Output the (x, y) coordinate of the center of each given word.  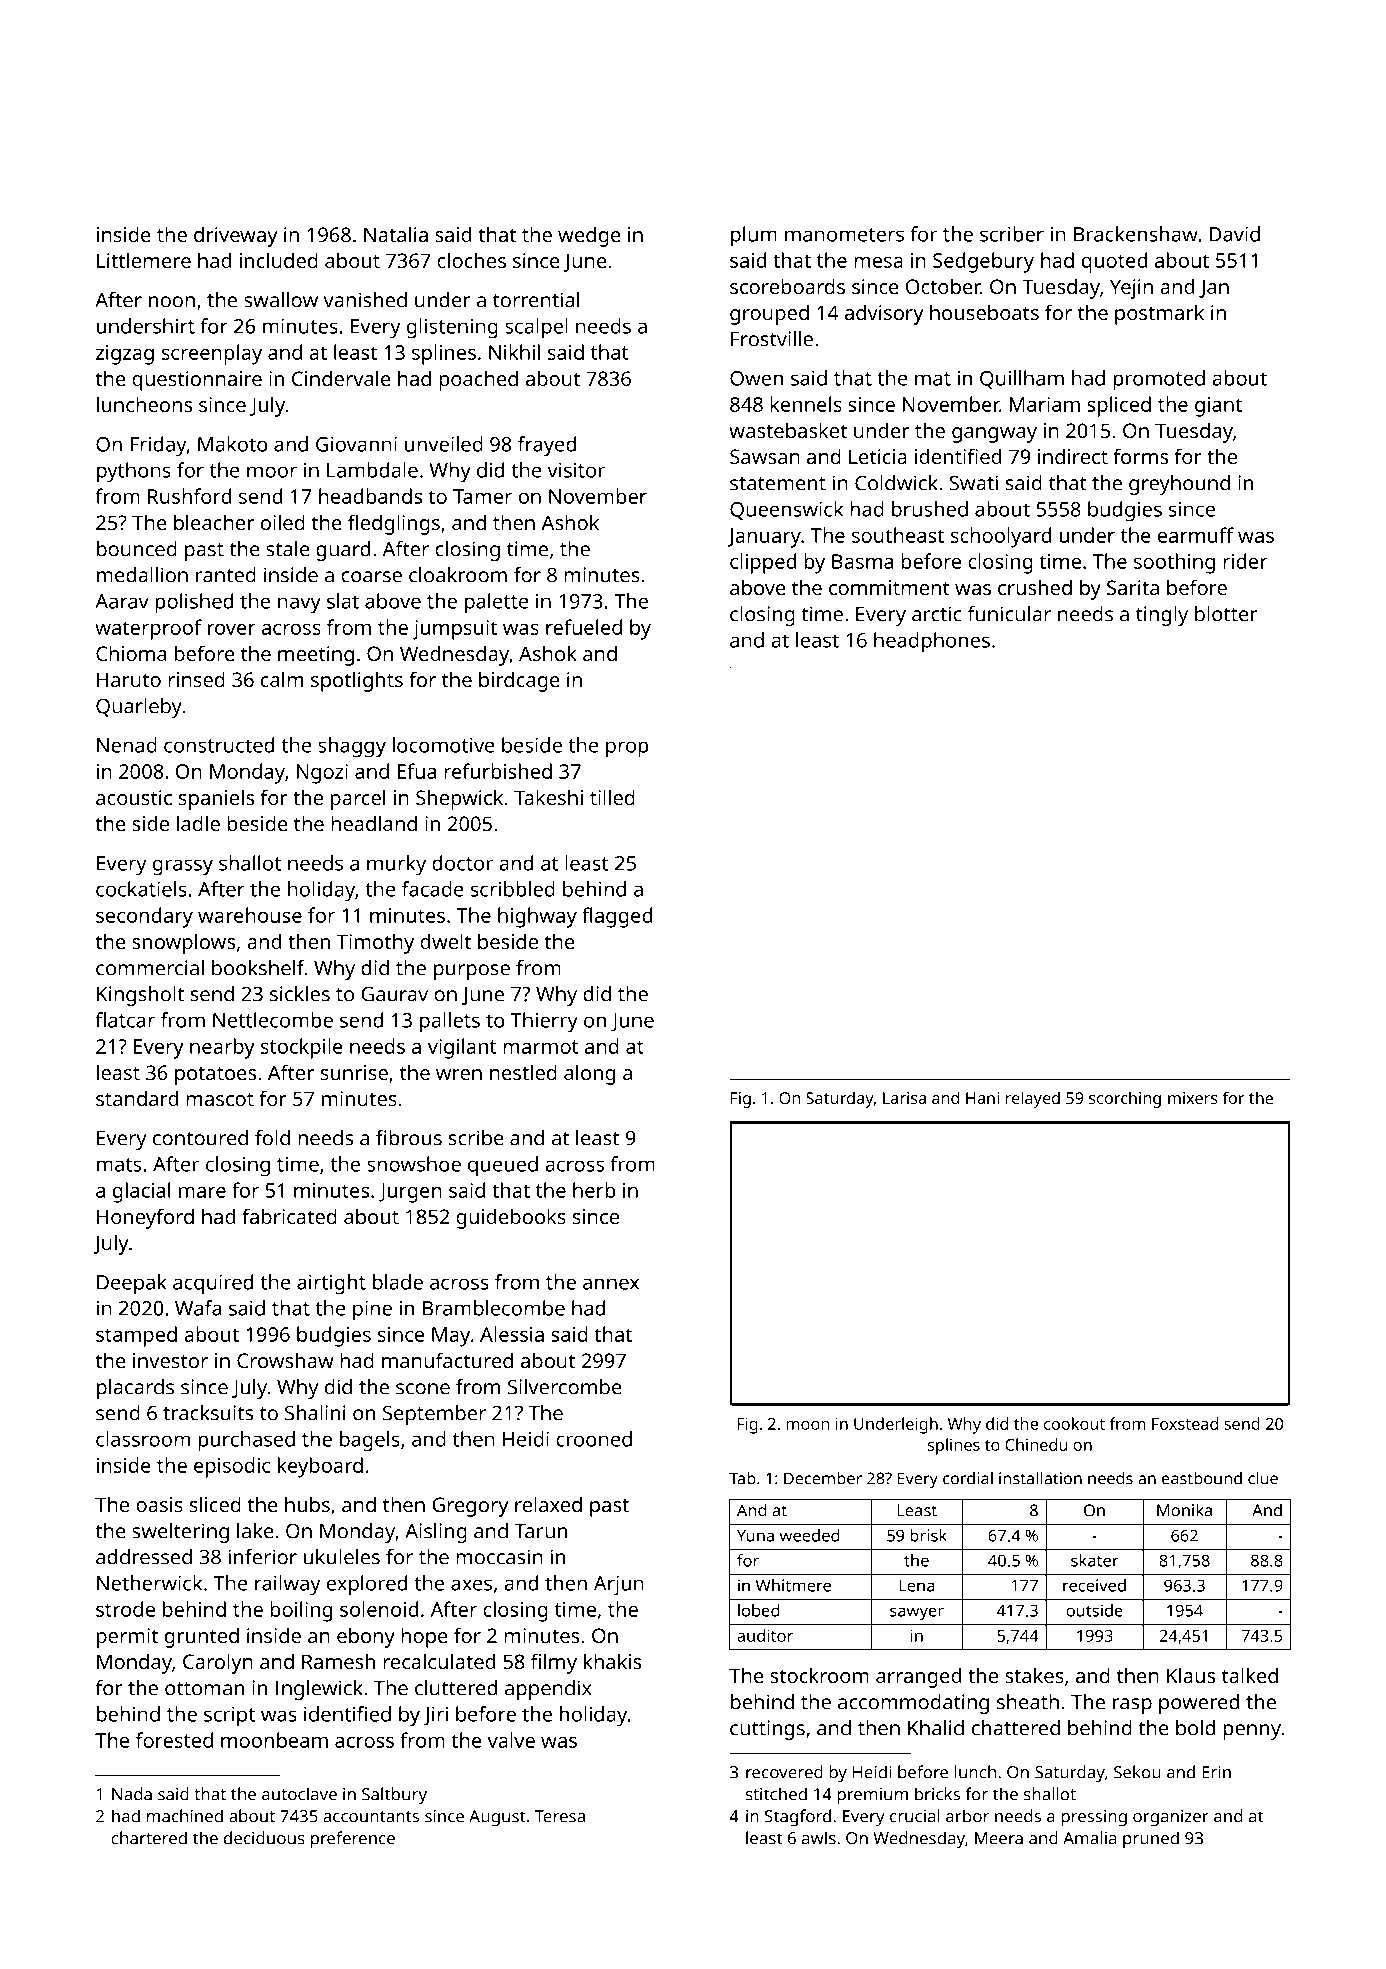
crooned (594, 1439)
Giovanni (356, 444)
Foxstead (1185, 1423)
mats (119, 1165)
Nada (132, 1794)
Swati (974, 483)
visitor (576, 470)
